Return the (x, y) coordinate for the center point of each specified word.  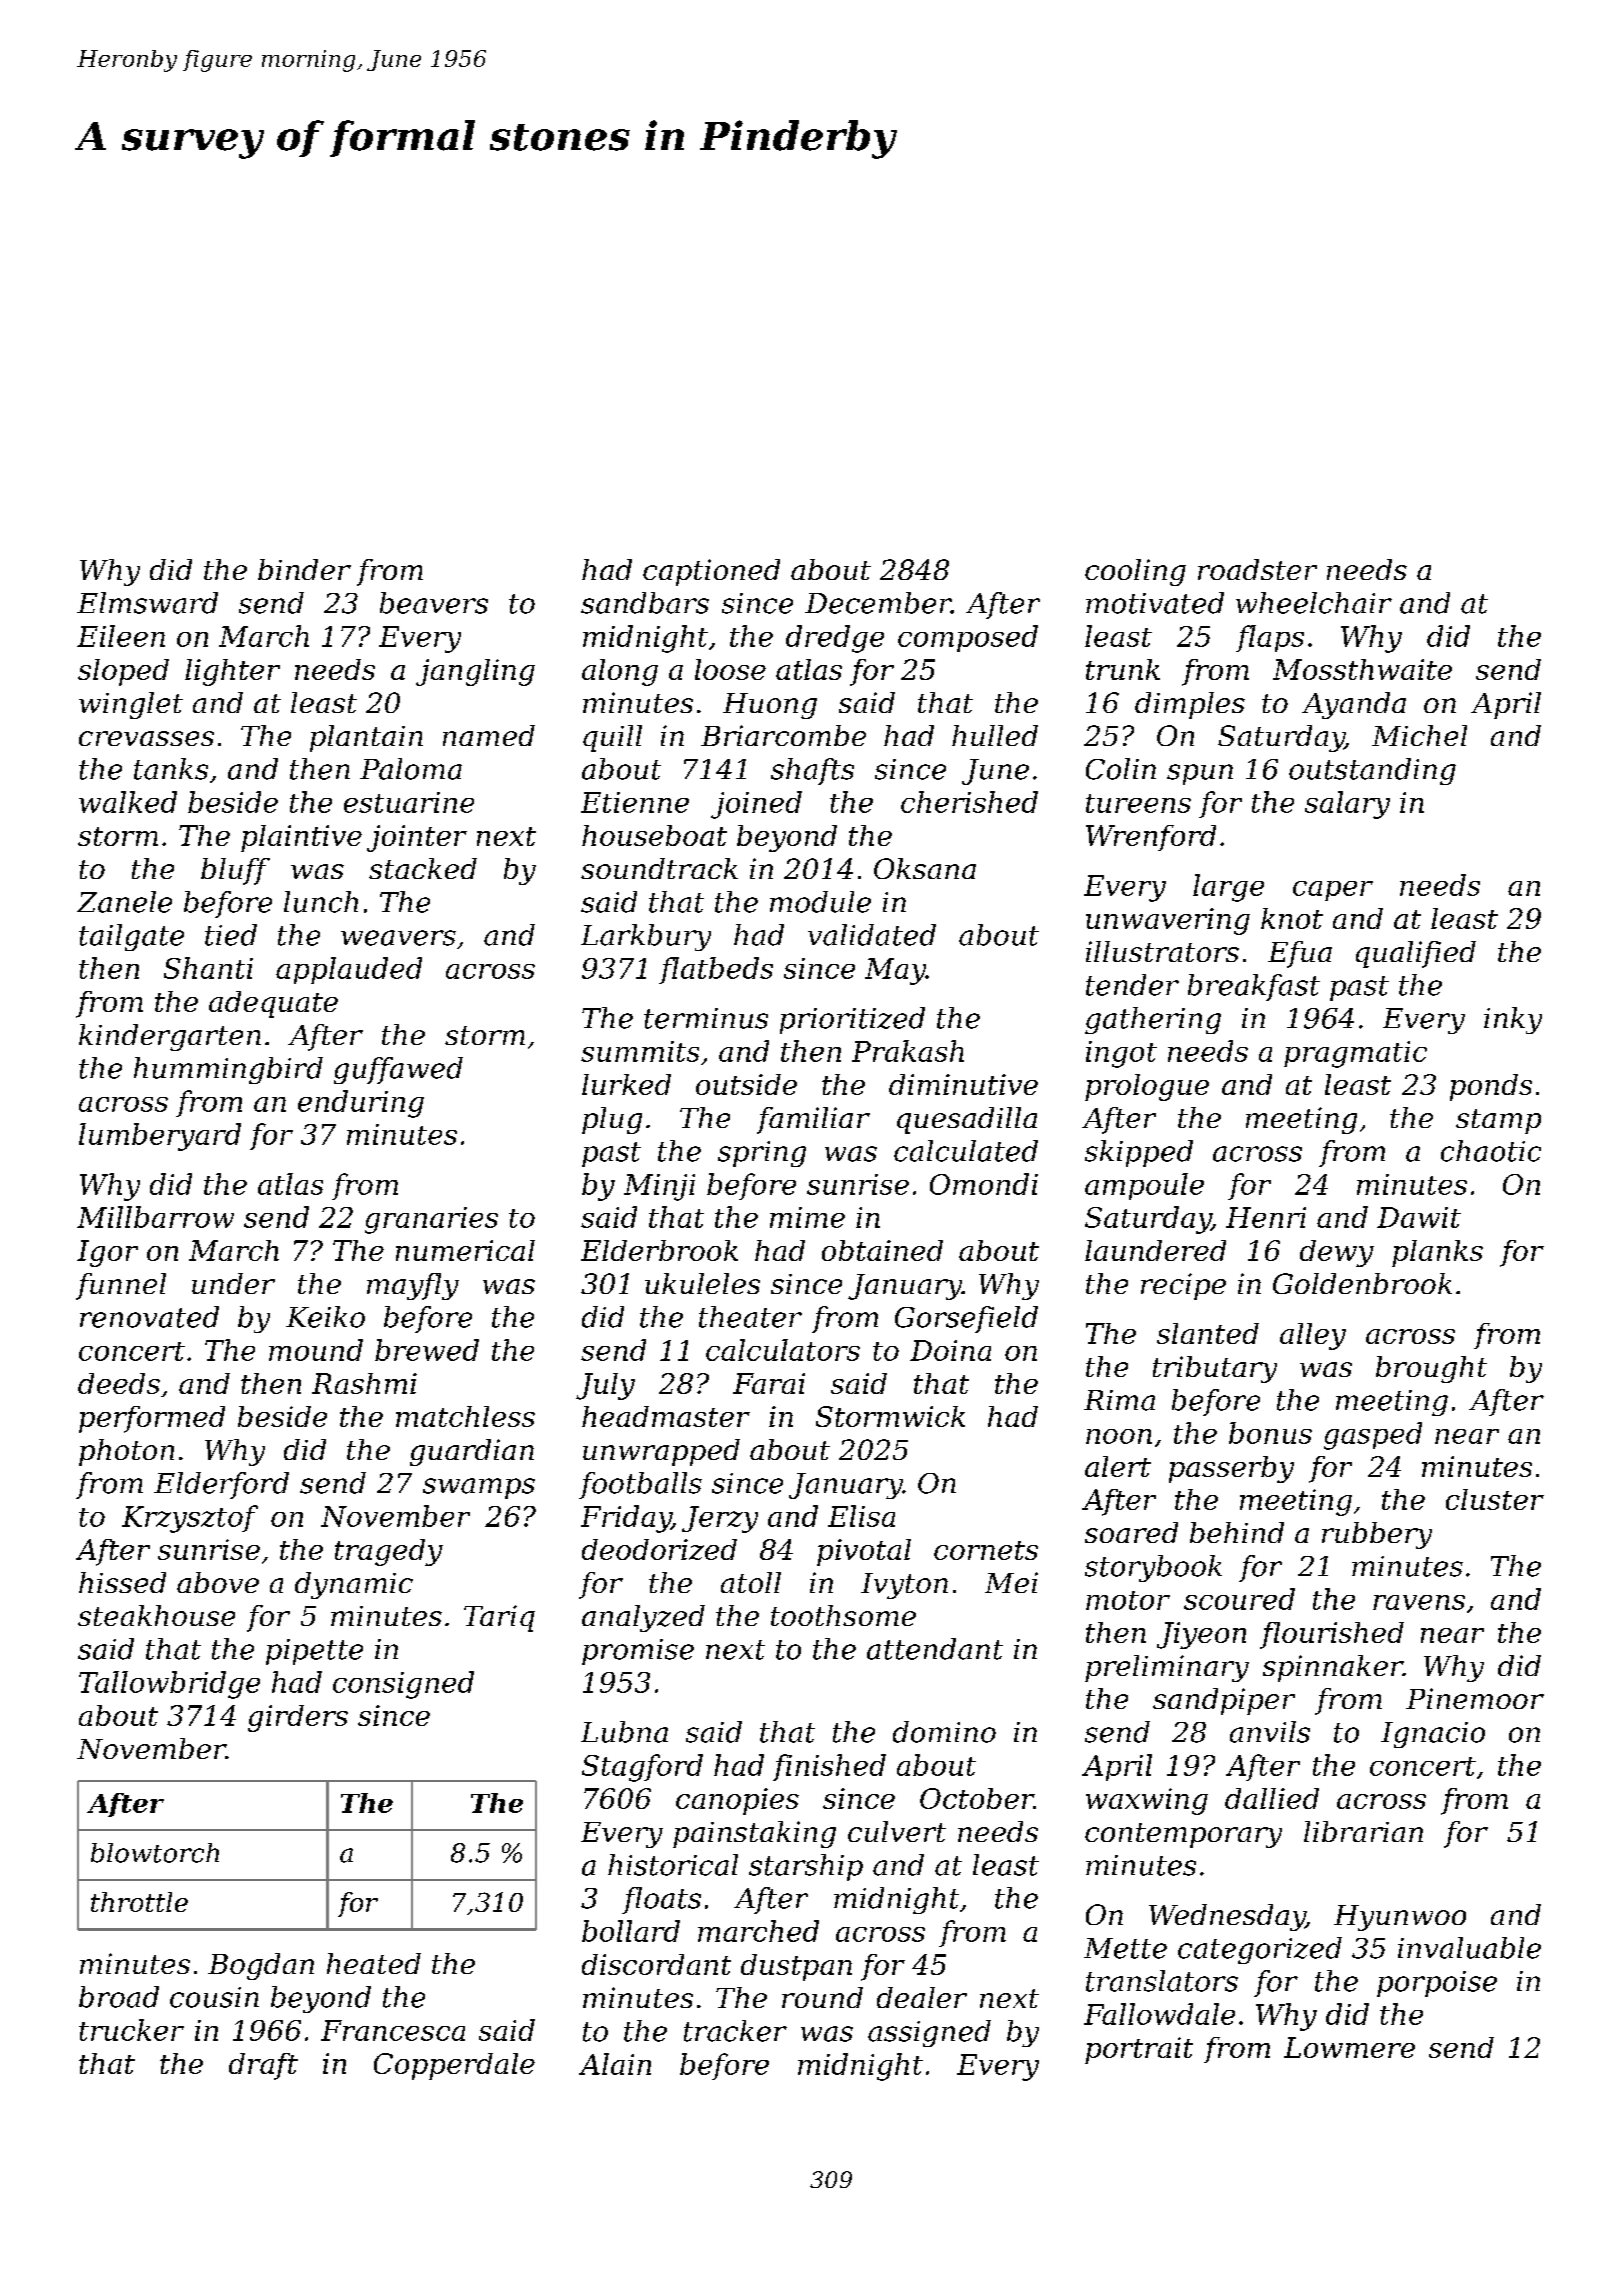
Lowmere (1349, 2047)
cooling (1135, 572)
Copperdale (454, 2066)
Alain (615, 2064)
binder (304, 569)
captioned (711, 572)
